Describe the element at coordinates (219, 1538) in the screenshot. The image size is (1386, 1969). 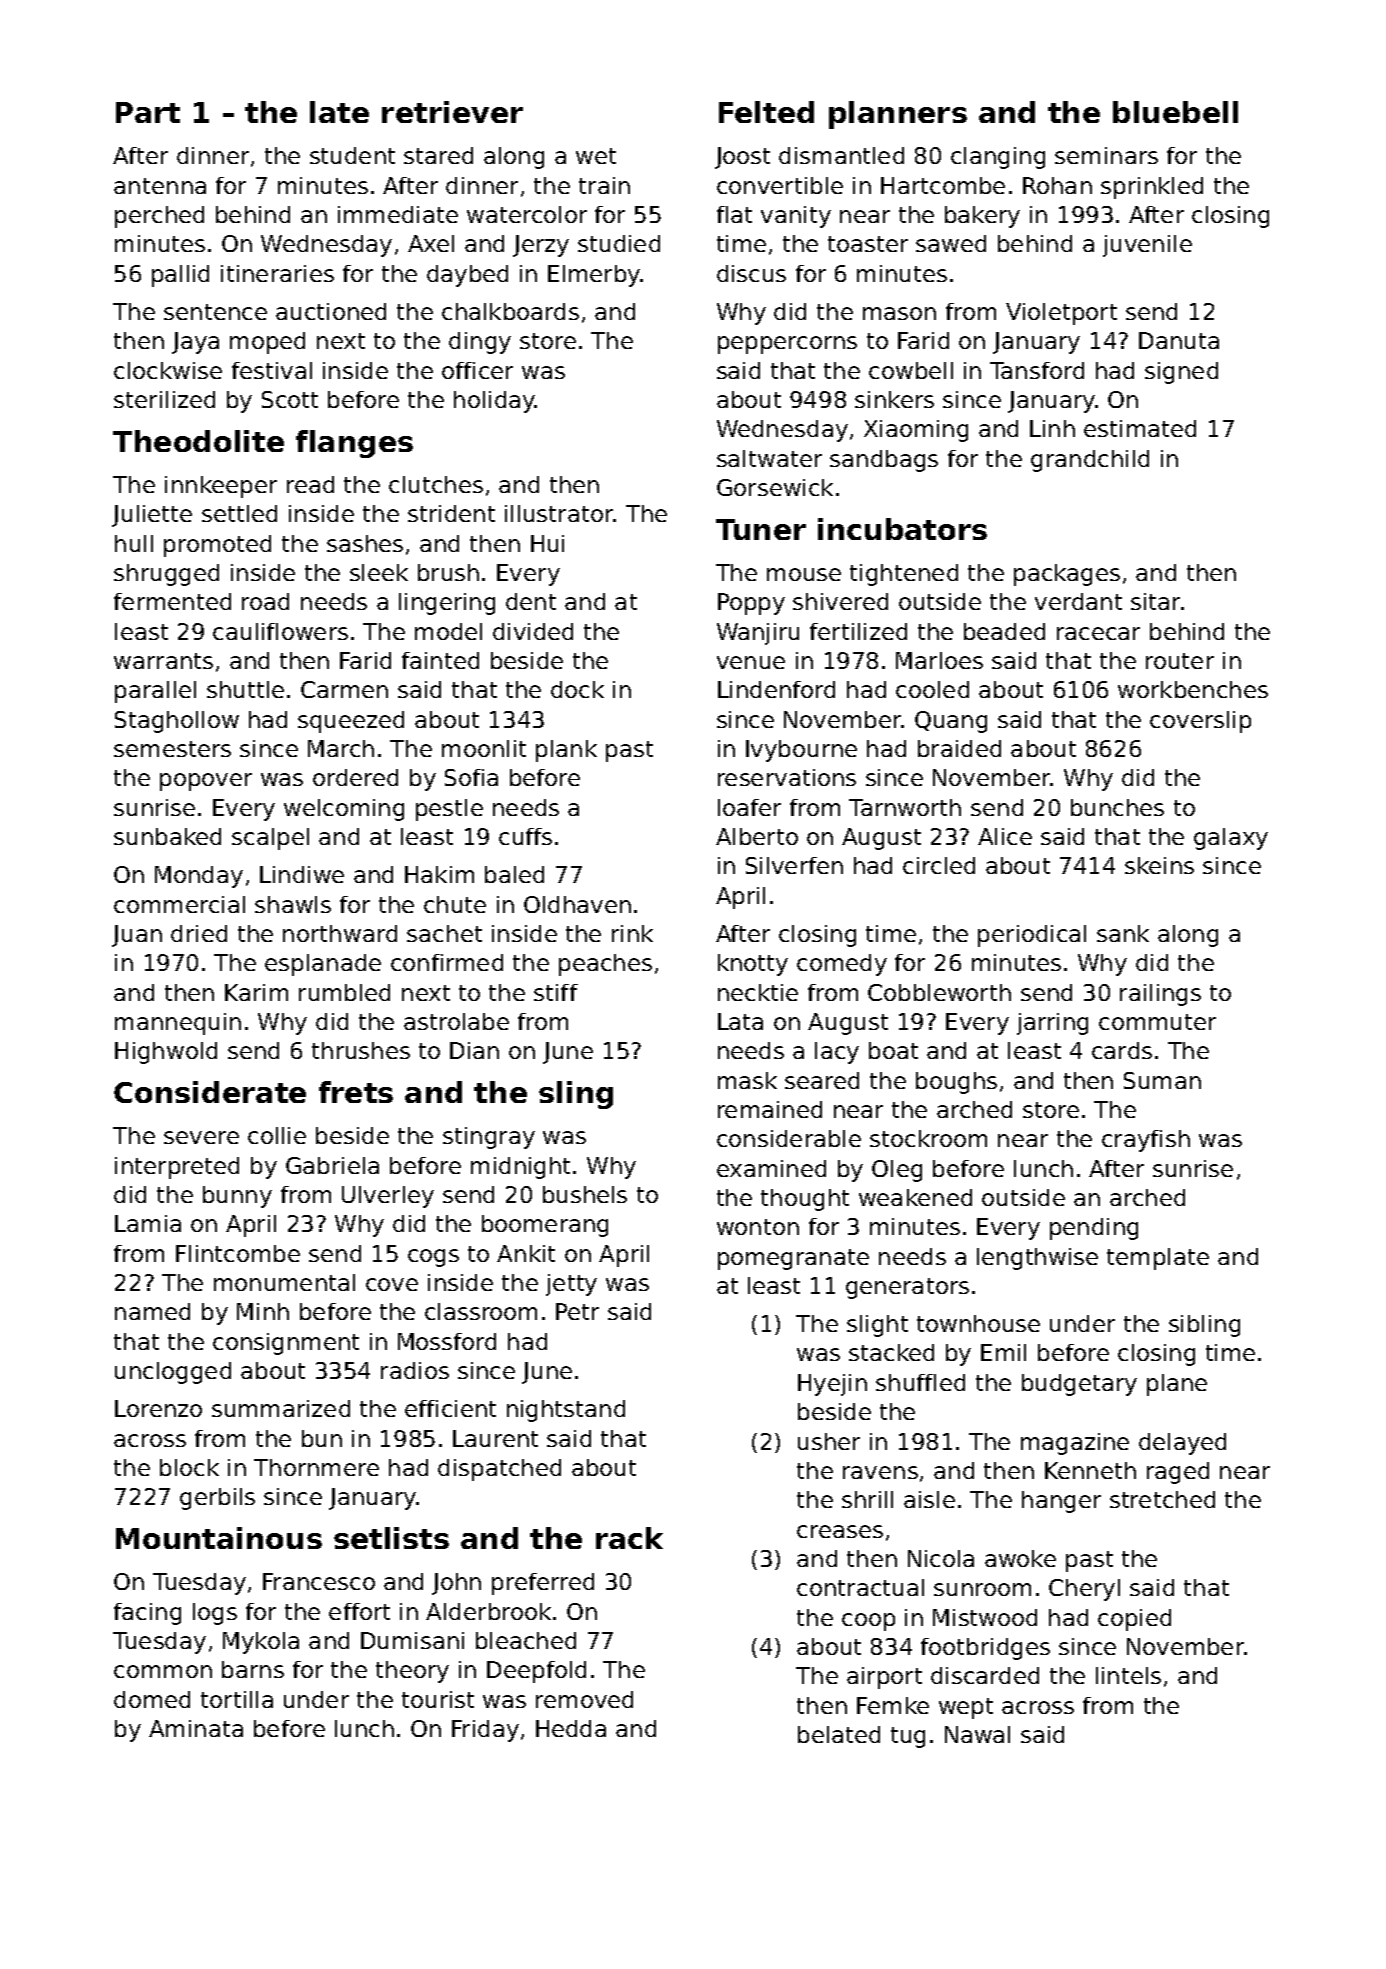
I see `Mountainous` at that location.
